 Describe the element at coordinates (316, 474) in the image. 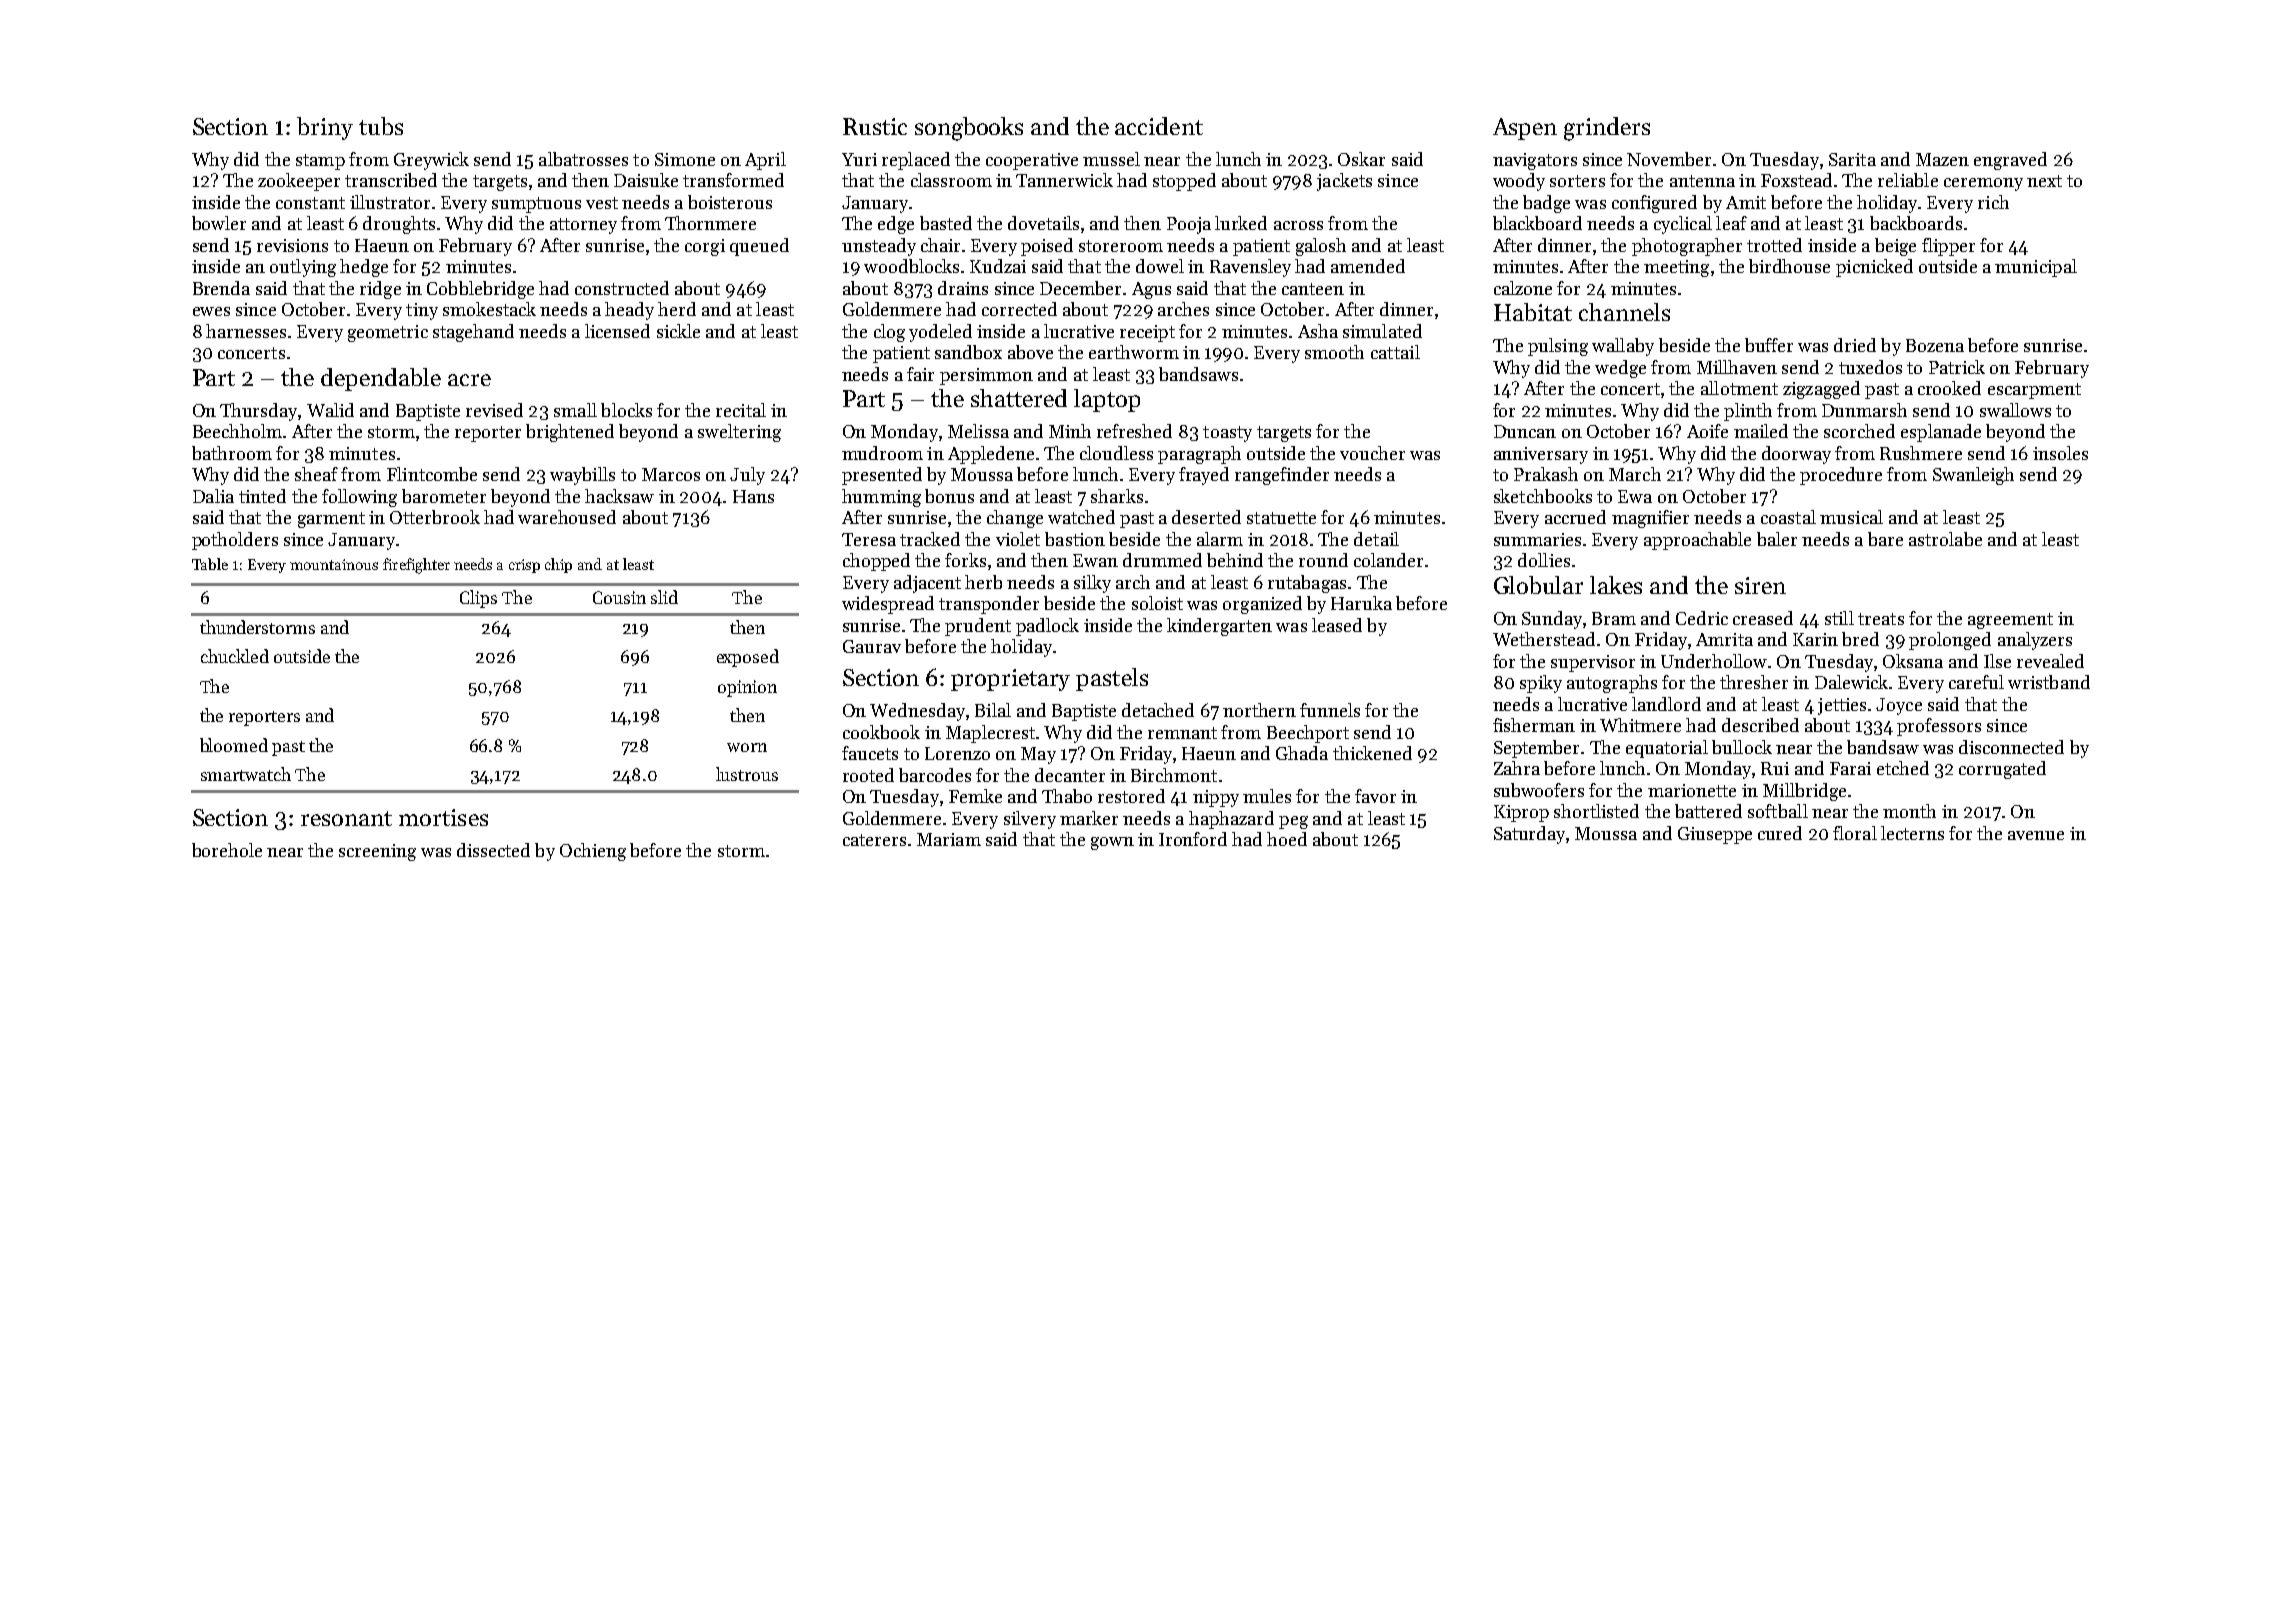

I see `sheaf` at that location.
